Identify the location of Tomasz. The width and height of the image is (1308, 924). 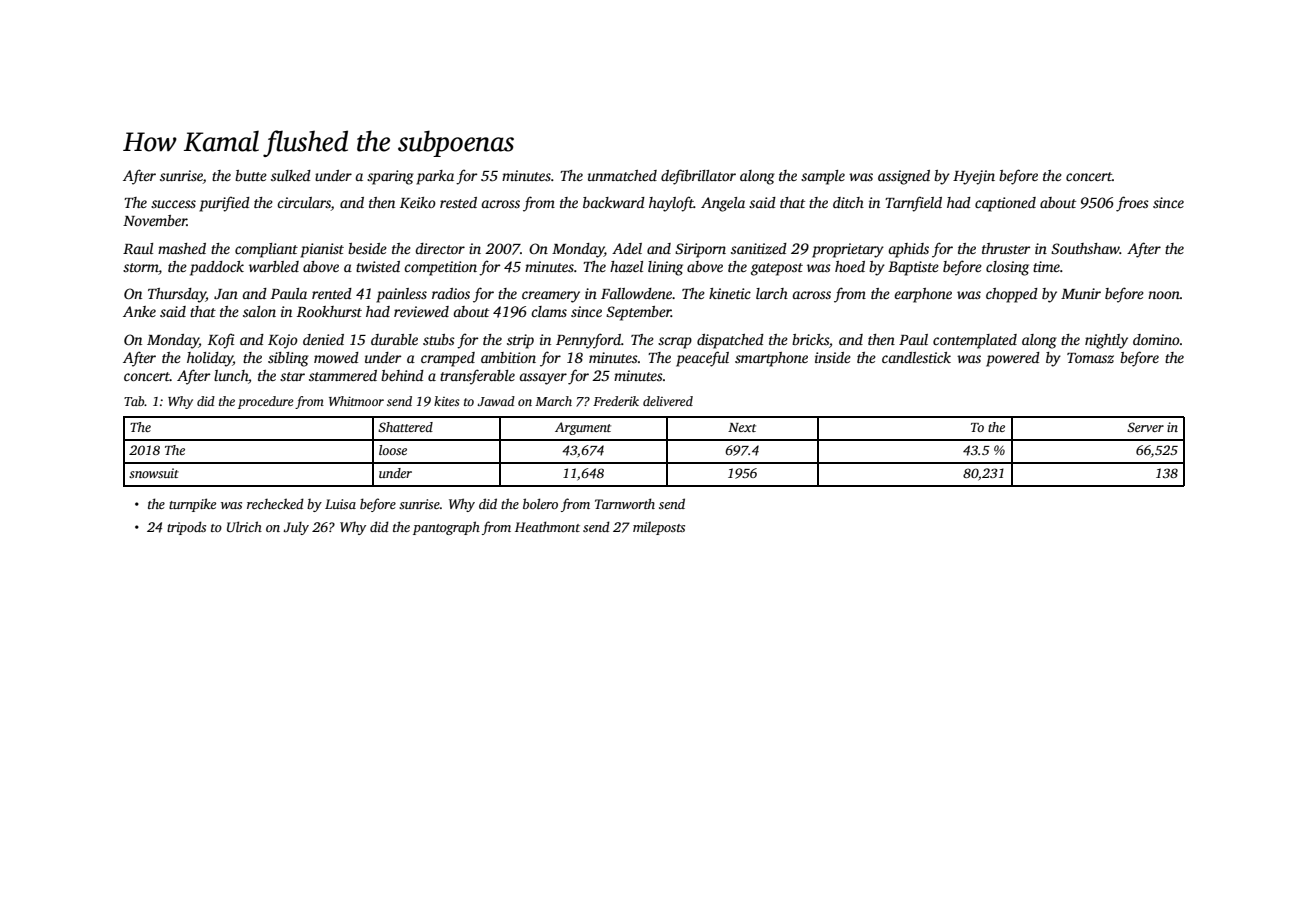
(1090, 358).
